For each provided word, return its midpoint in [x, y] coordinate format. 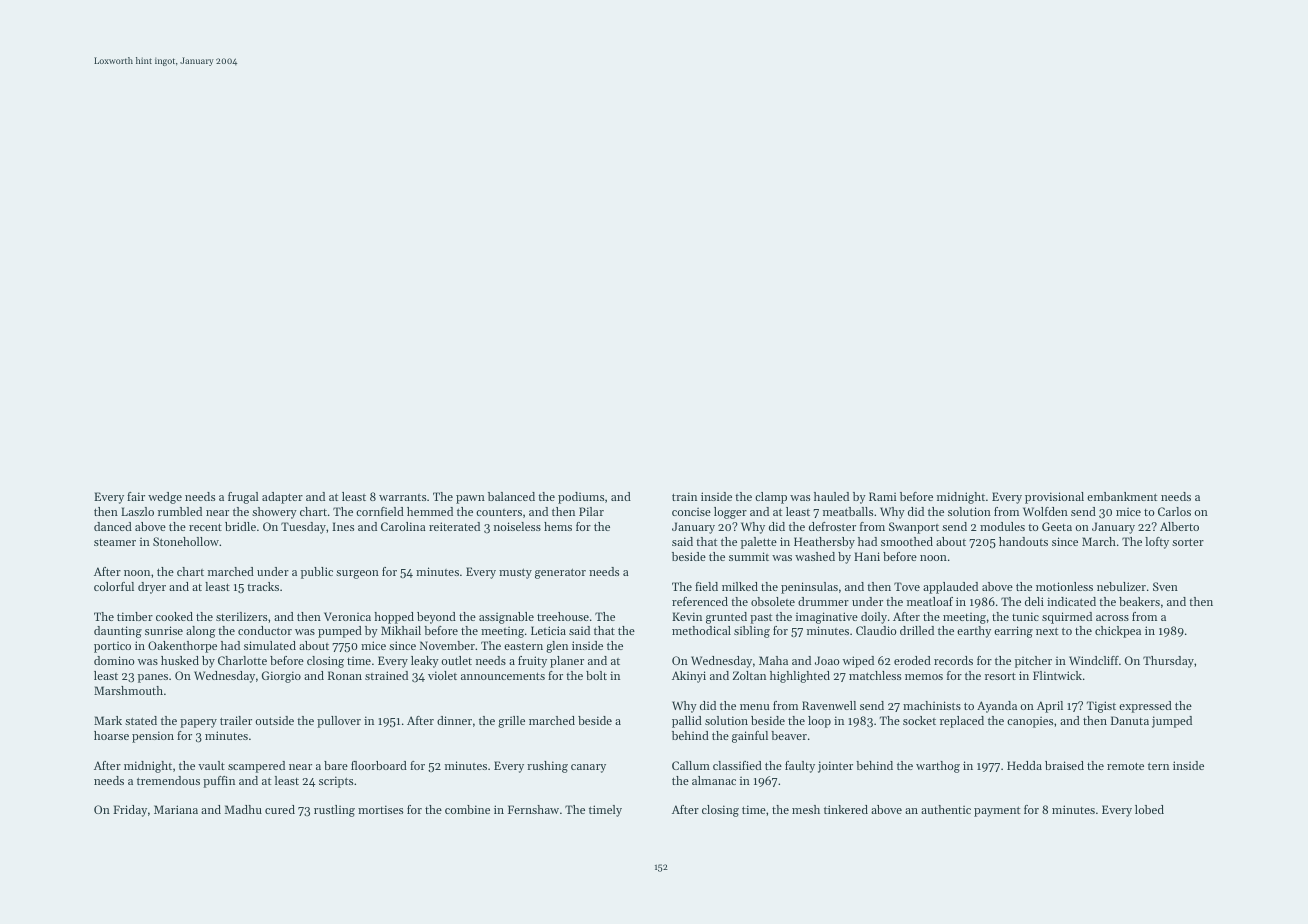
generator [560, 573]
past [761, 618]
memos [924, 677]
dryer [152, 588]
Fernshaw [533, 809]
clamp [771, 498]
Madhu [243, 809]
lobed [1149, 809]
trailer [236, 720]
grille [511, 722]
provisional [1054, 498]
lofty [1157, 543]
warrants [402, 497]
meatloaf [930, 601]
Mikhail [401, 630]
